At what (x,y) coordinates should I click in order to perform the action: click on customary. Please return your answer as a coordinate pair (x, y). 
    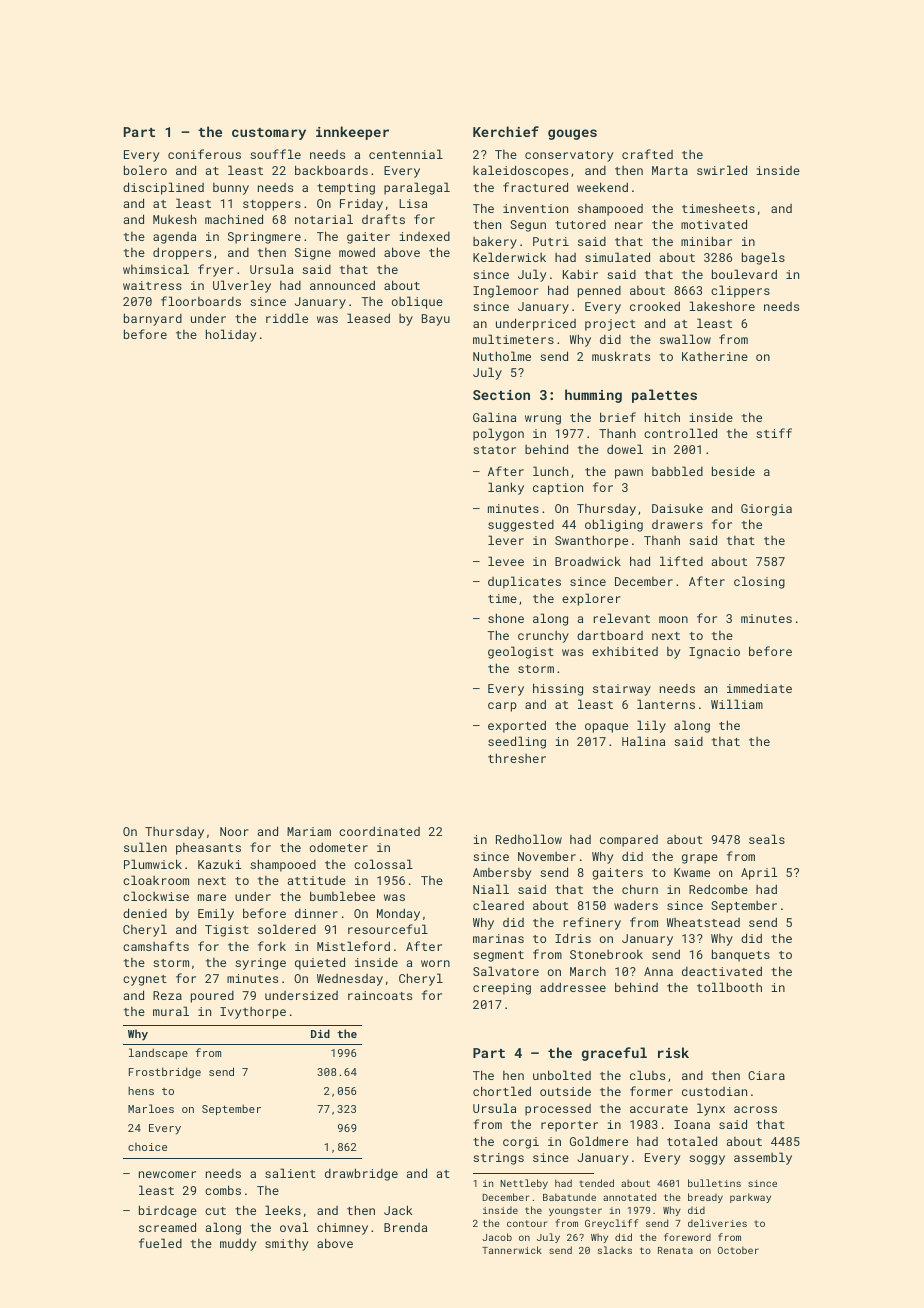
    Looking at the image, I should click on (269, 134).
